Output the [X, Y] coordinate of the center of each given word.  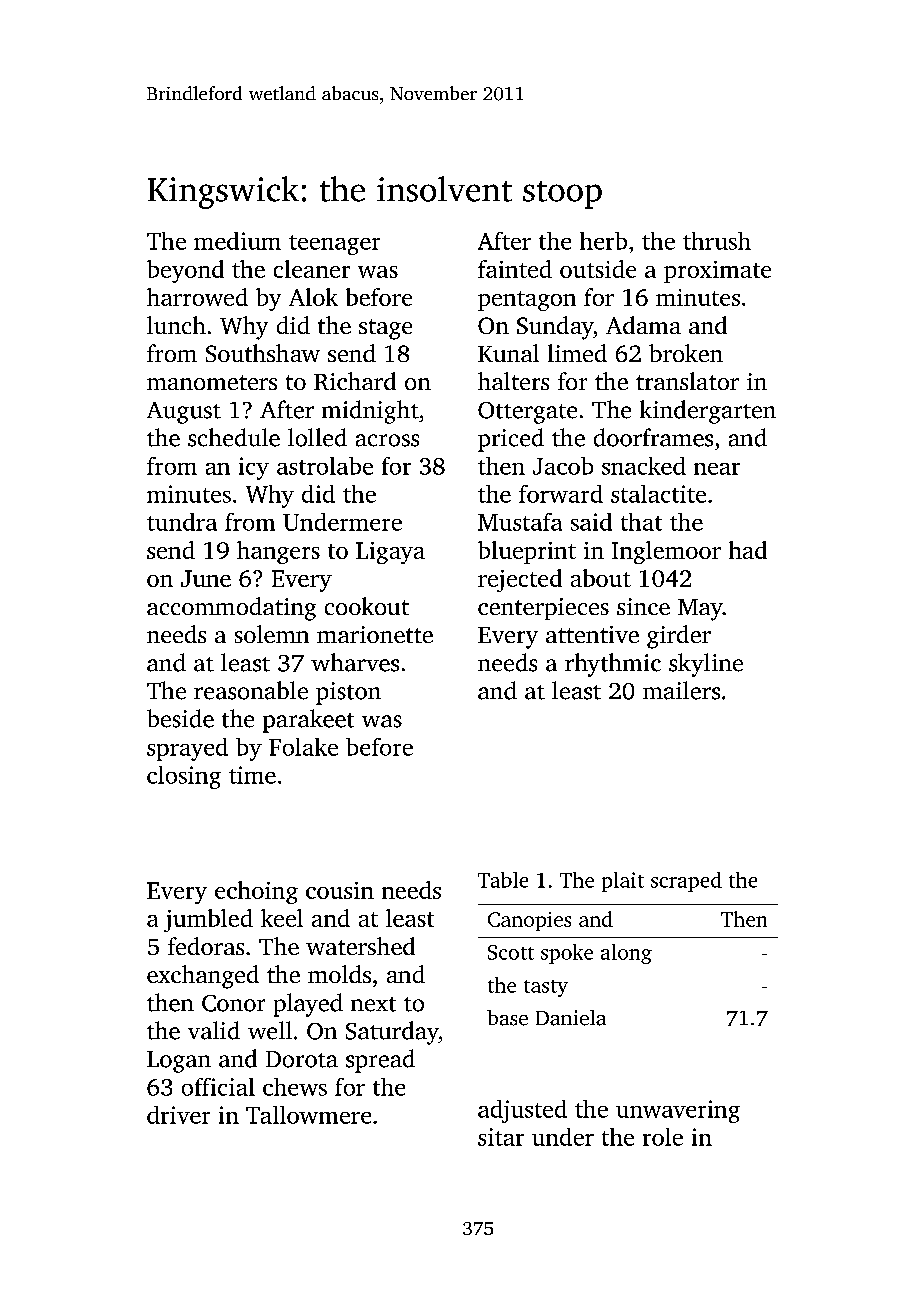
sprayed [187, 749]
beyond [185, 271]
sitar [501, 1137]
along [626, 954]
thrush [717, 241]
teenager [334, 245]
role [663, 1137]
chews [295, 1087]
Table [503, 880]
